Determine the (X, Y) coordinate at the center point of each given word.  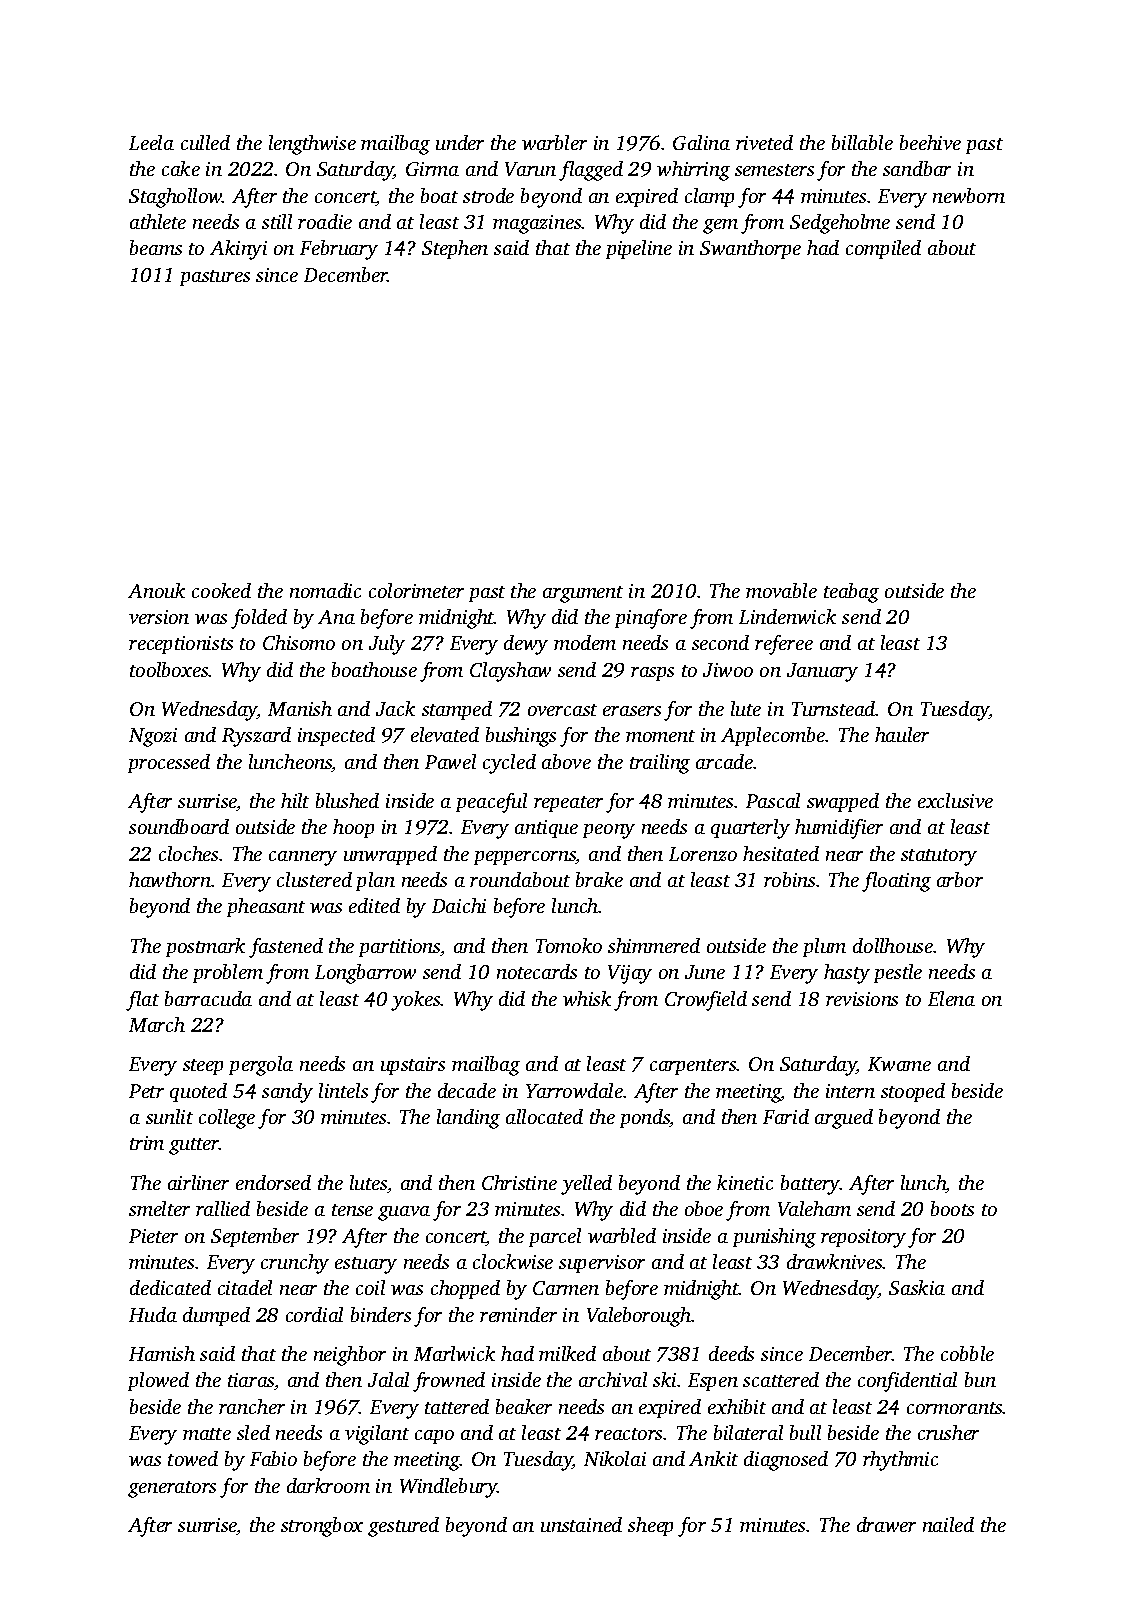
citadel (245, 1287)
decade (467, 1090)
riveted (764, 142)
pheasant (266, 907)
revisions (862, 999)
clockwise (513, 1261)
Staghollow (175, 198)
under (460, 142)
